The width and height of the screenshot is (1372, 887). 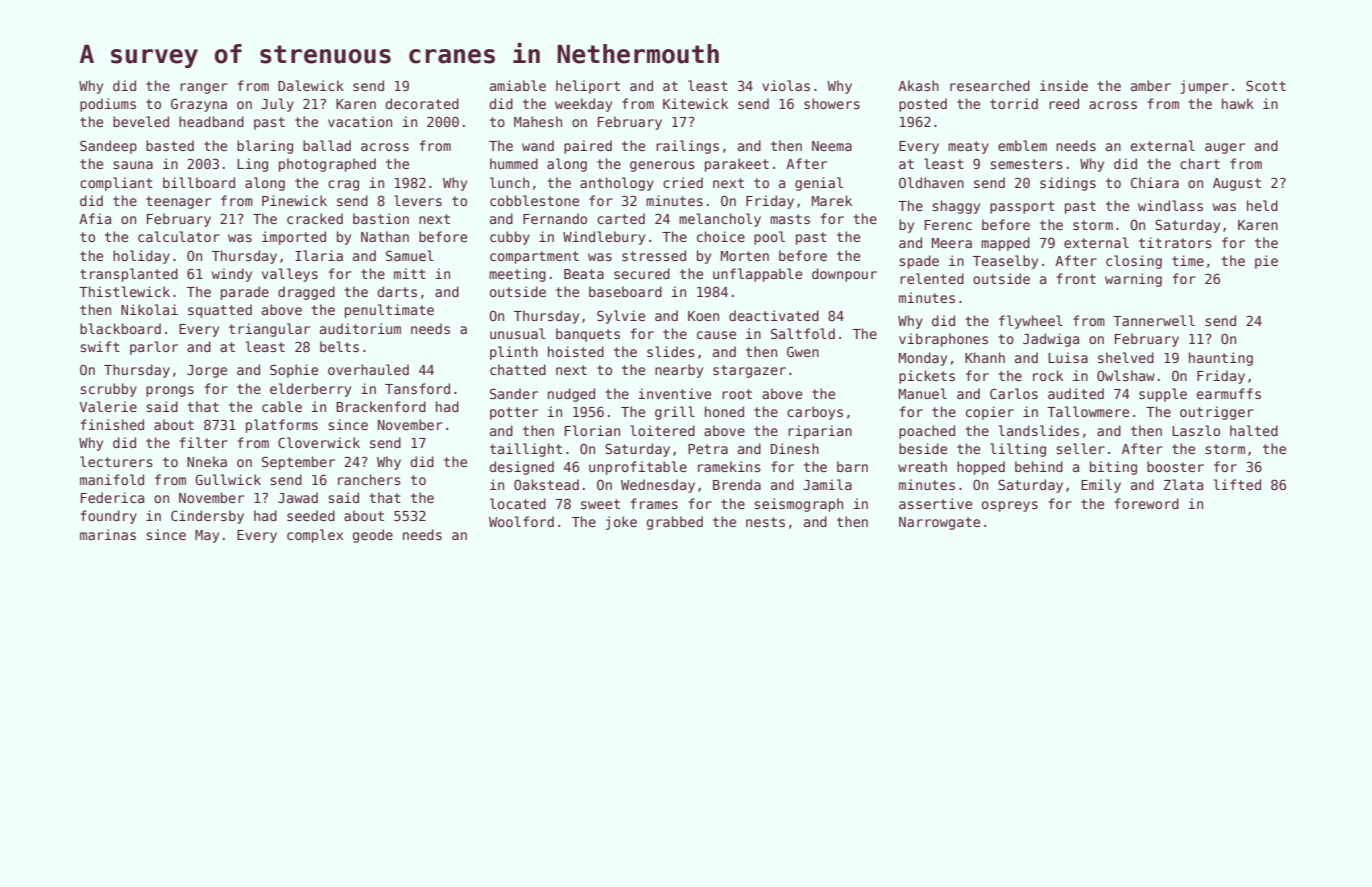 What do you see at coordinates (509, 182) in the screenshot?
I see `lunch` at bounding box center [509, 182].
